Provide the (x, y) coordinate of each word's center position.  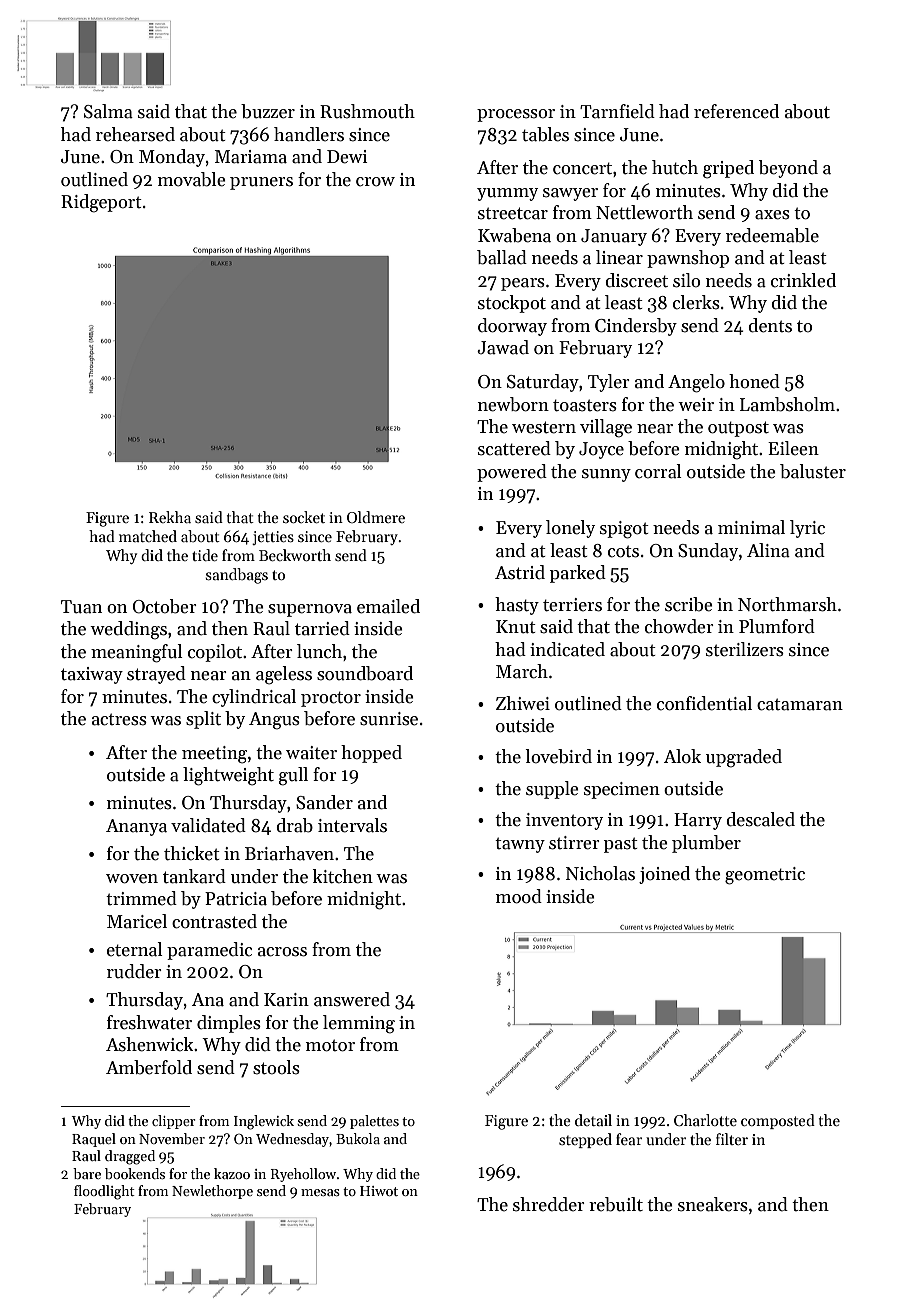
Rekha (170, 517)
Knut (516, 627)
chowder (679, 626)
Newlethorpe (212, 1192)
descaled (761, 819)
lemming (359, 1024)
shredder (549, 1204)
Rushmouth (367, 111)
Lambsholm (787, 404)
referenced (736, 111)
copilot (215, 653)
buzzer (268, 111)
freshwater (149, 1022)
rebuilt (616, 1204)
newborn (513, 404)
